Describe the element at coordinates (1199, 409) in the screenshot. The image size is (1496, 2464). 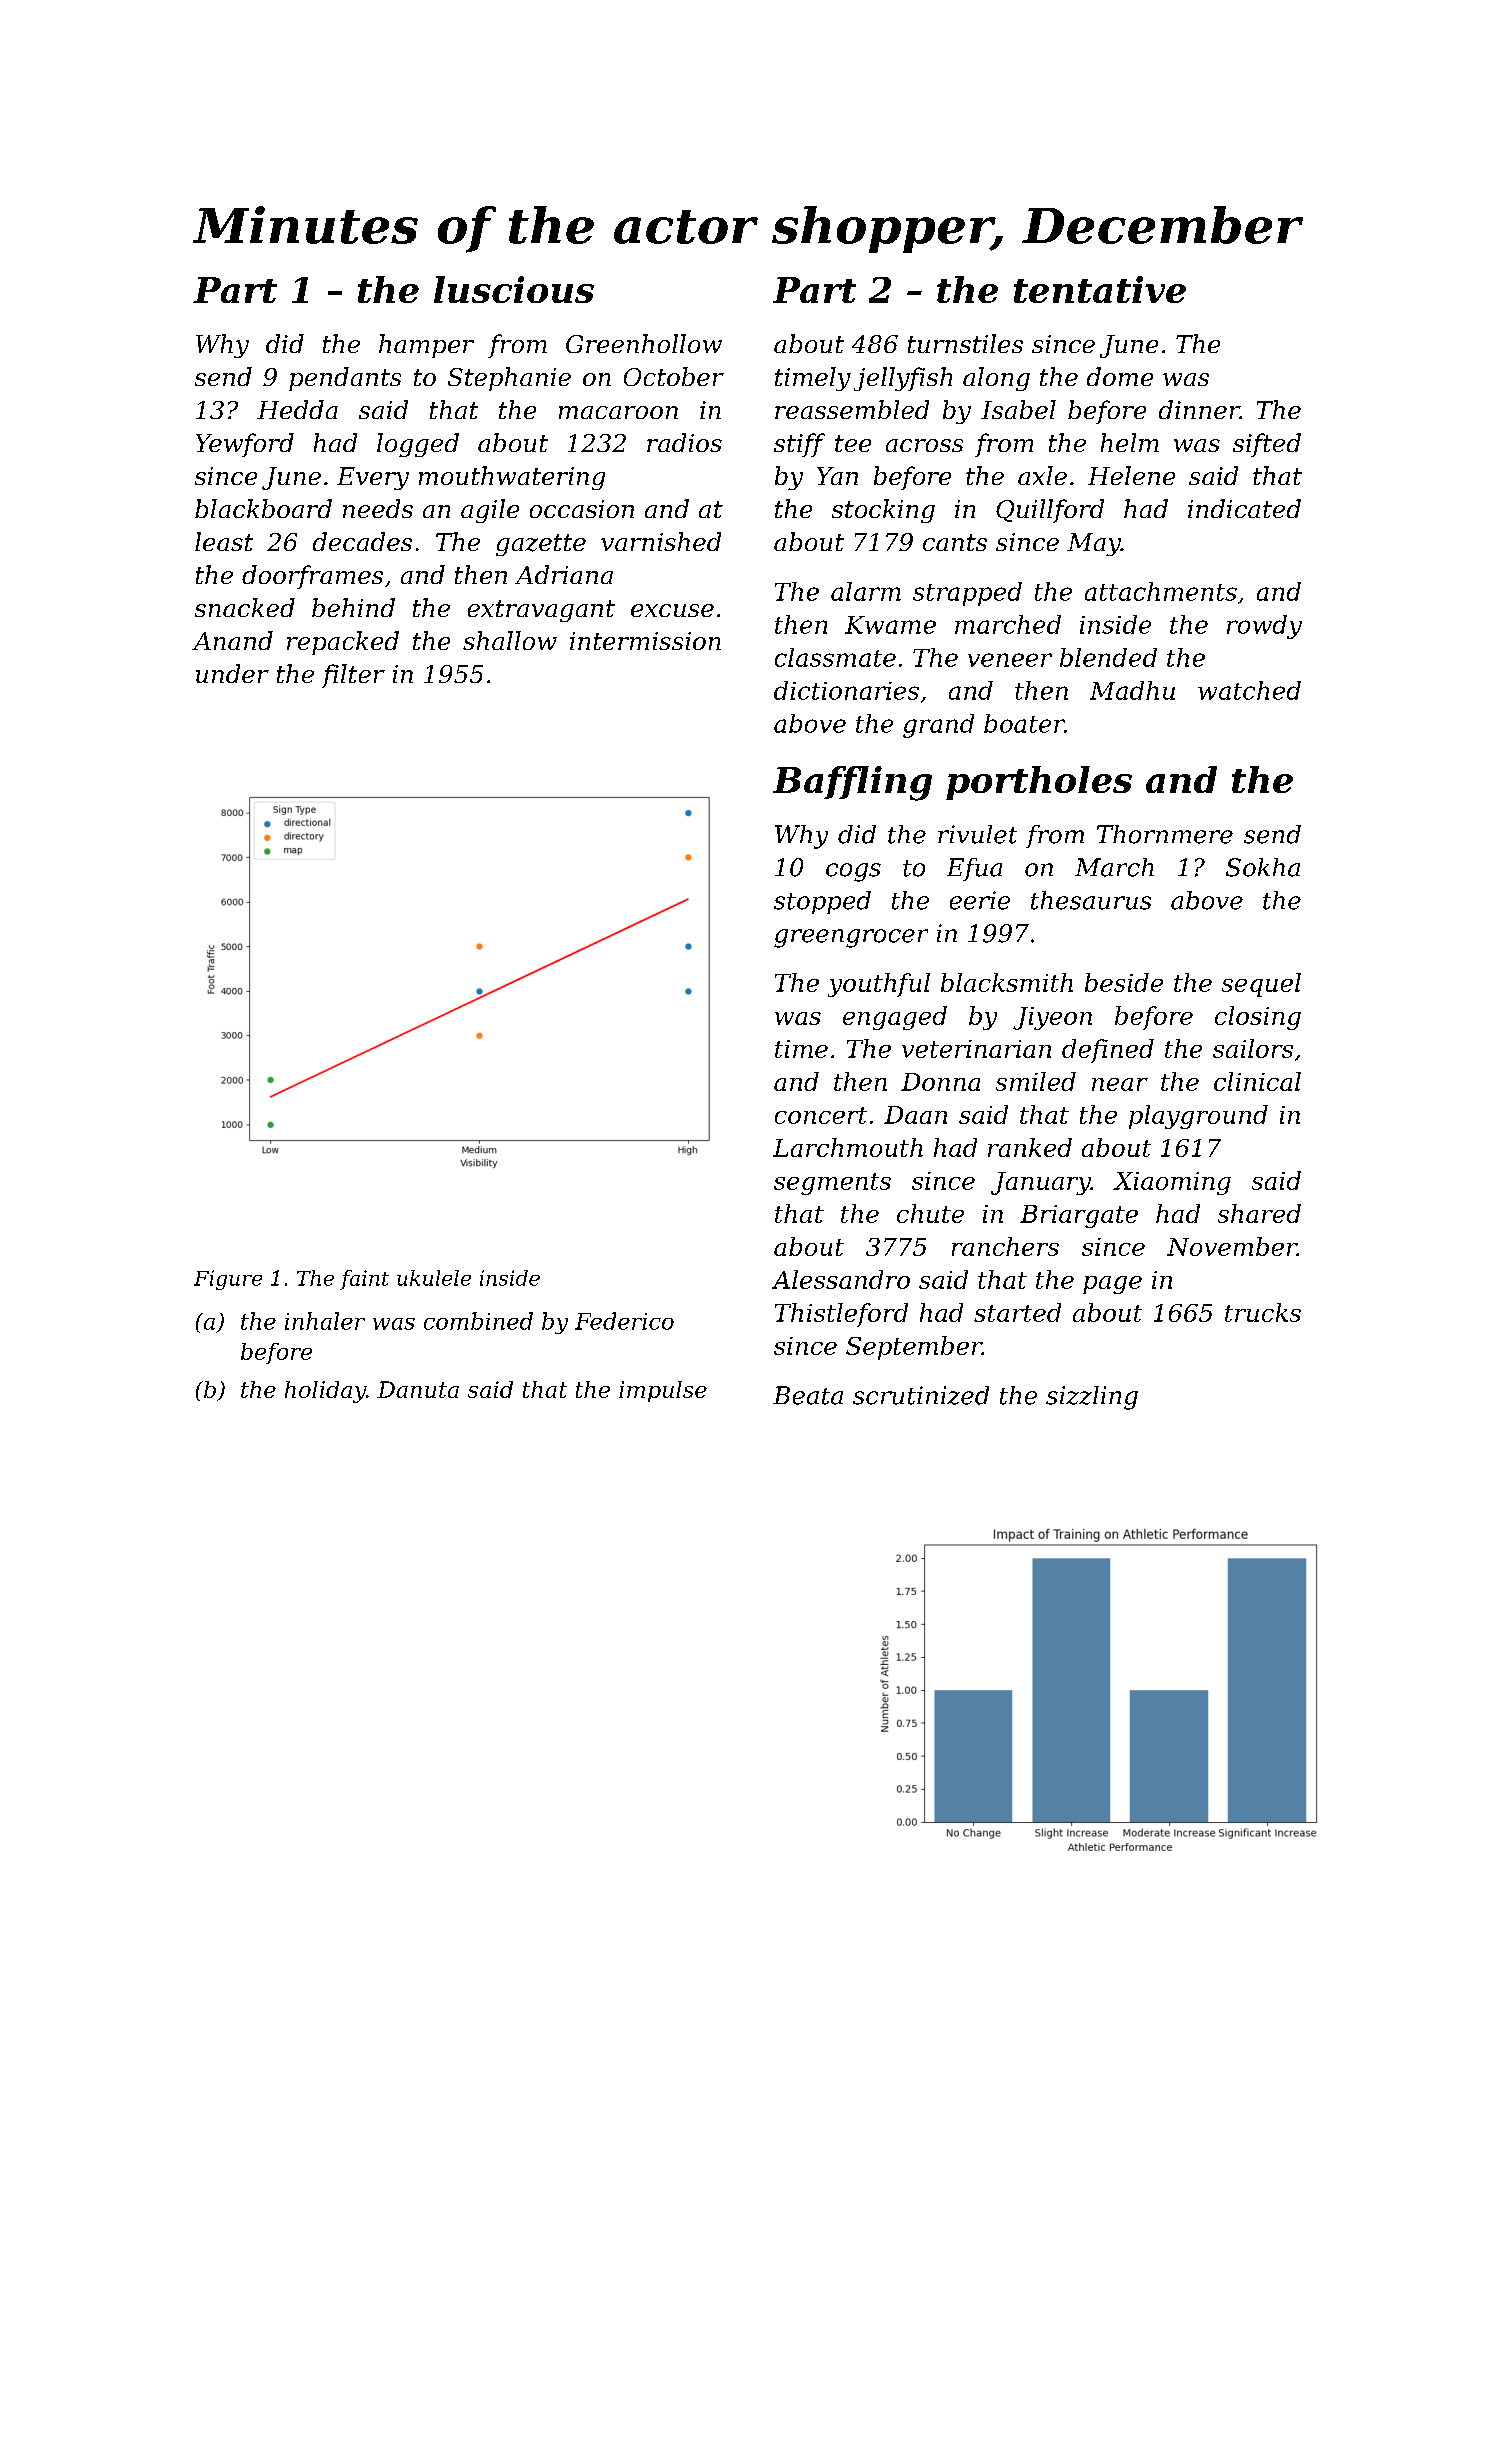
I see `dinner` at that location.
